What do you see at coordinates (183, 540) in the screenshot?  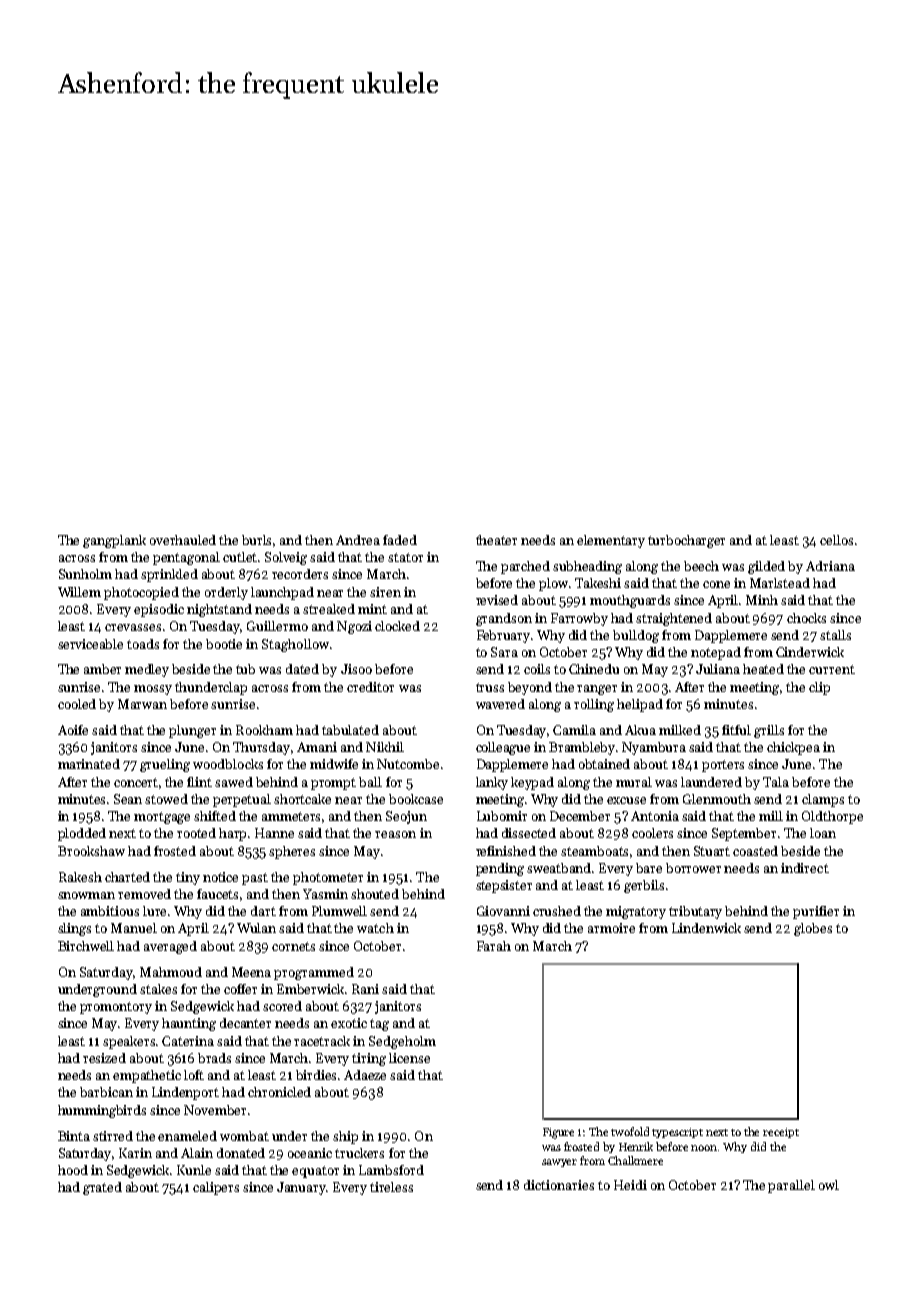 I see `overhauled` at bounding box center [183, 540].
